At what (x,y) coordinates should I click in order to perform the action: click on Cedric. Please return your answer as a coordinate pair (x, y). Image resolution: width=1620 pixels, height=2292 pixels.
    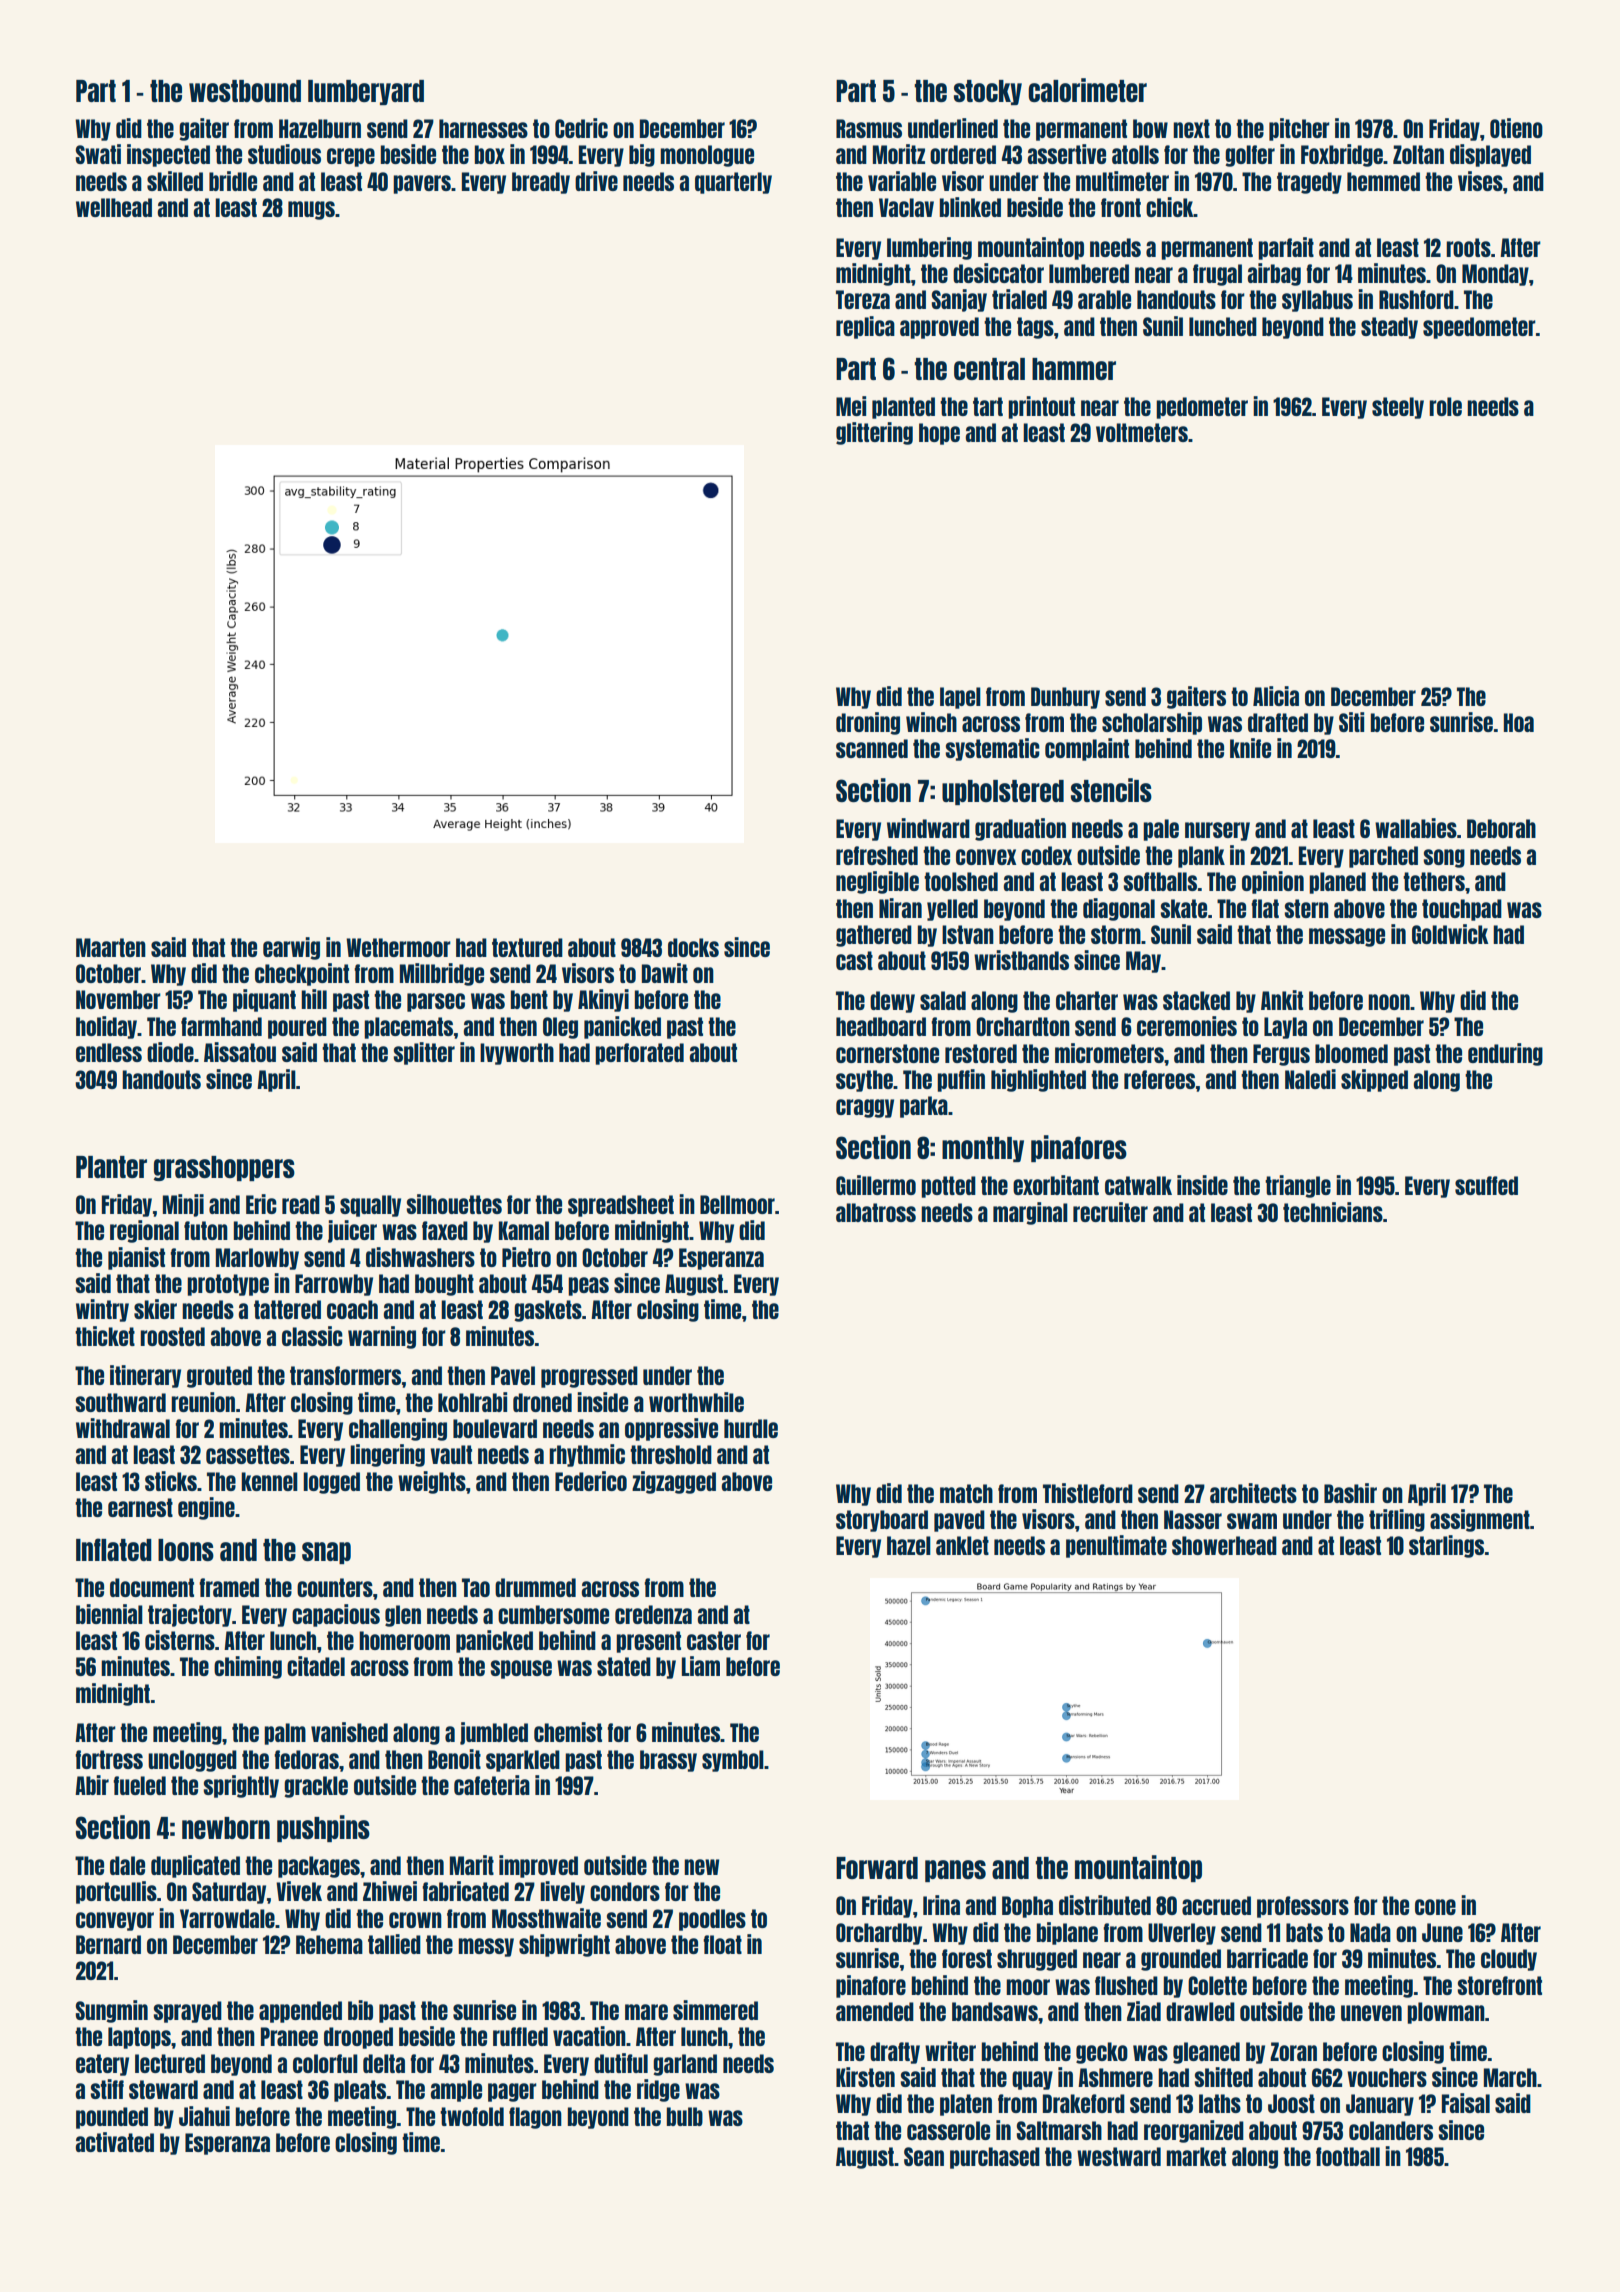
    Looking at the image, I should click on (581, 128).
